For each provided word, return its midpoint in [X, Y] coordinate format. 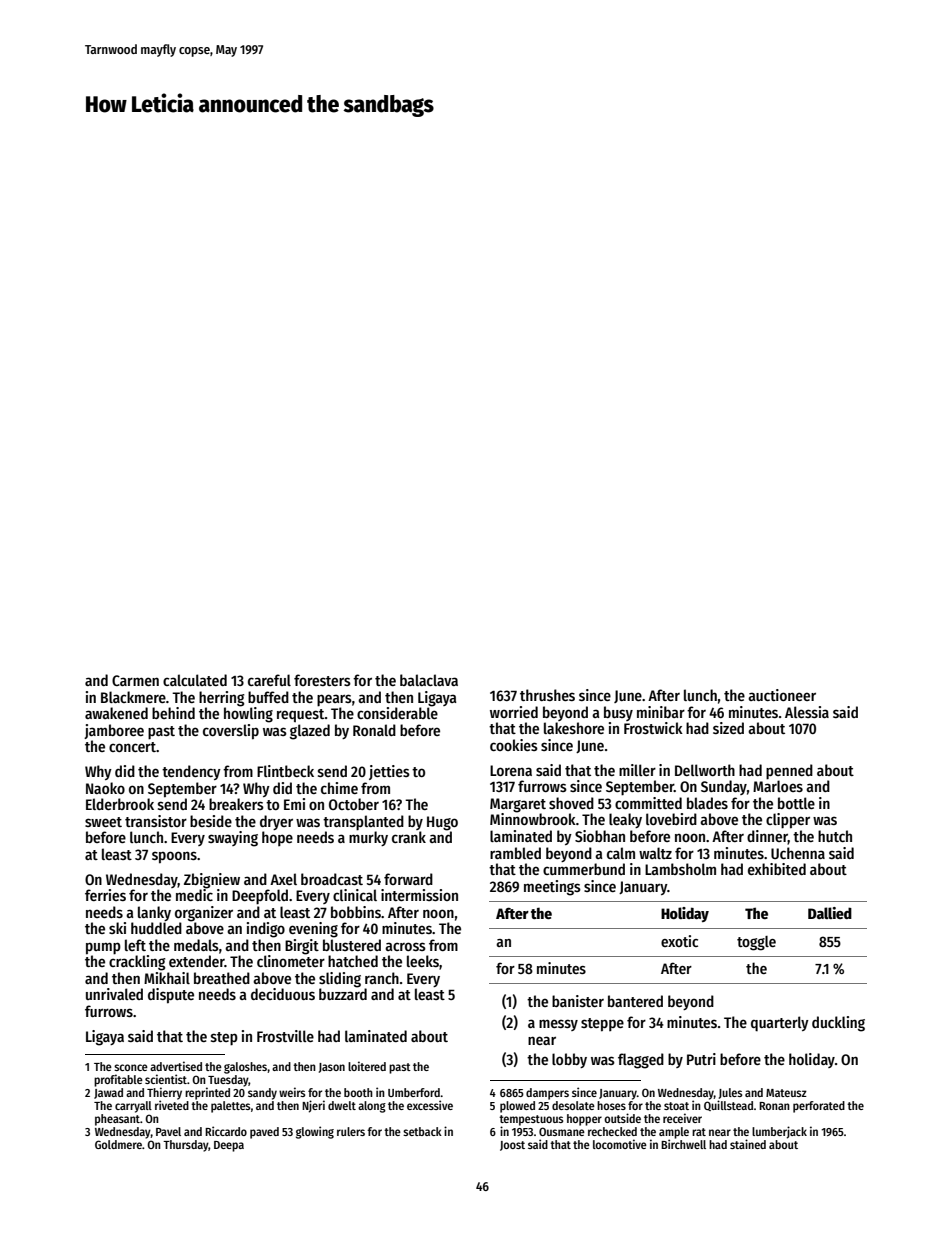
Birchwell [683, 1144]
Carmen [135, 680]
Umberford [414, 1092]
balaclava [429, 680]
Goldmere [118, 1144]
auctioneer [782, 695]
